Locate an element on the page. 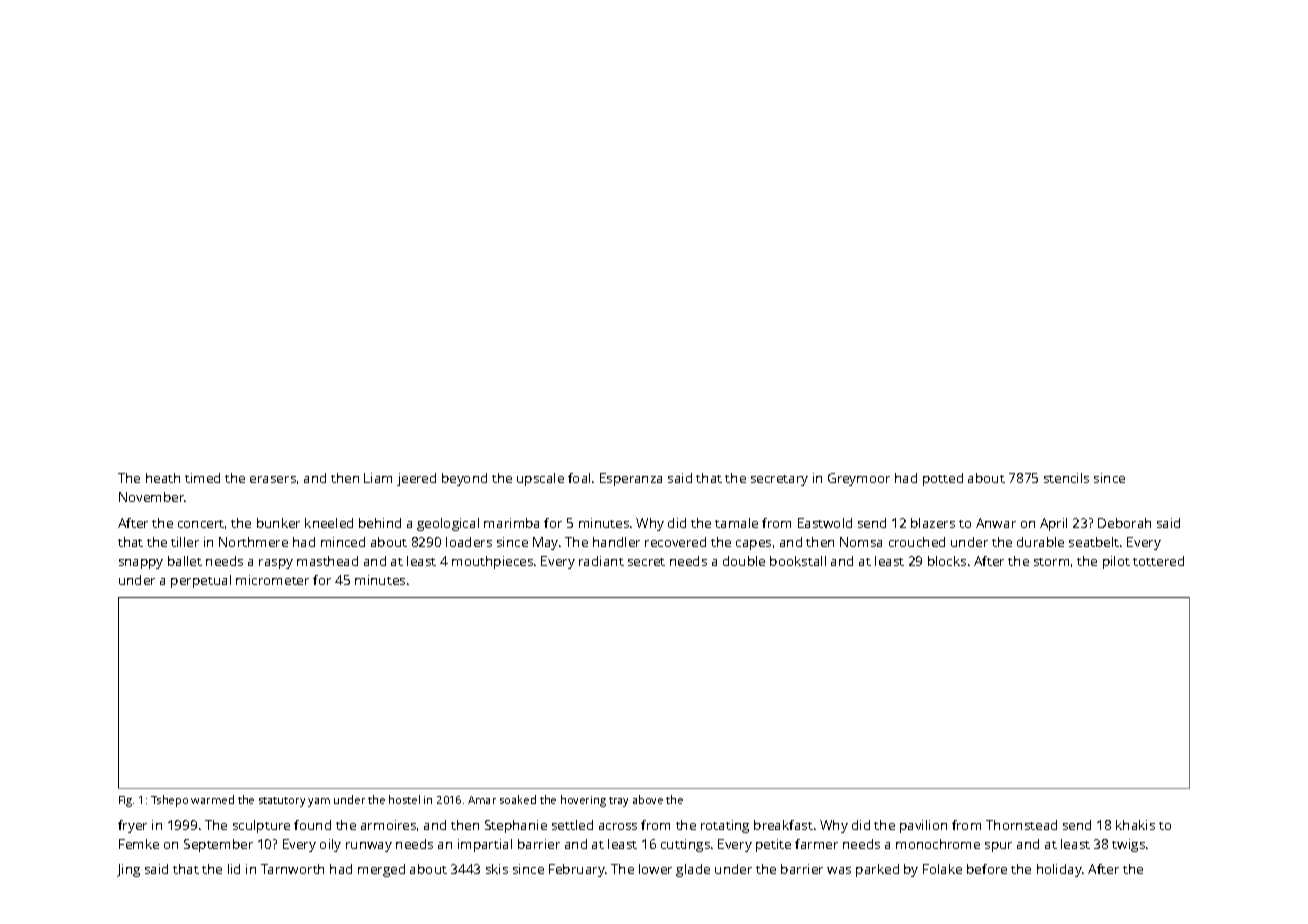  tray is located at coordinates (618, 802).
